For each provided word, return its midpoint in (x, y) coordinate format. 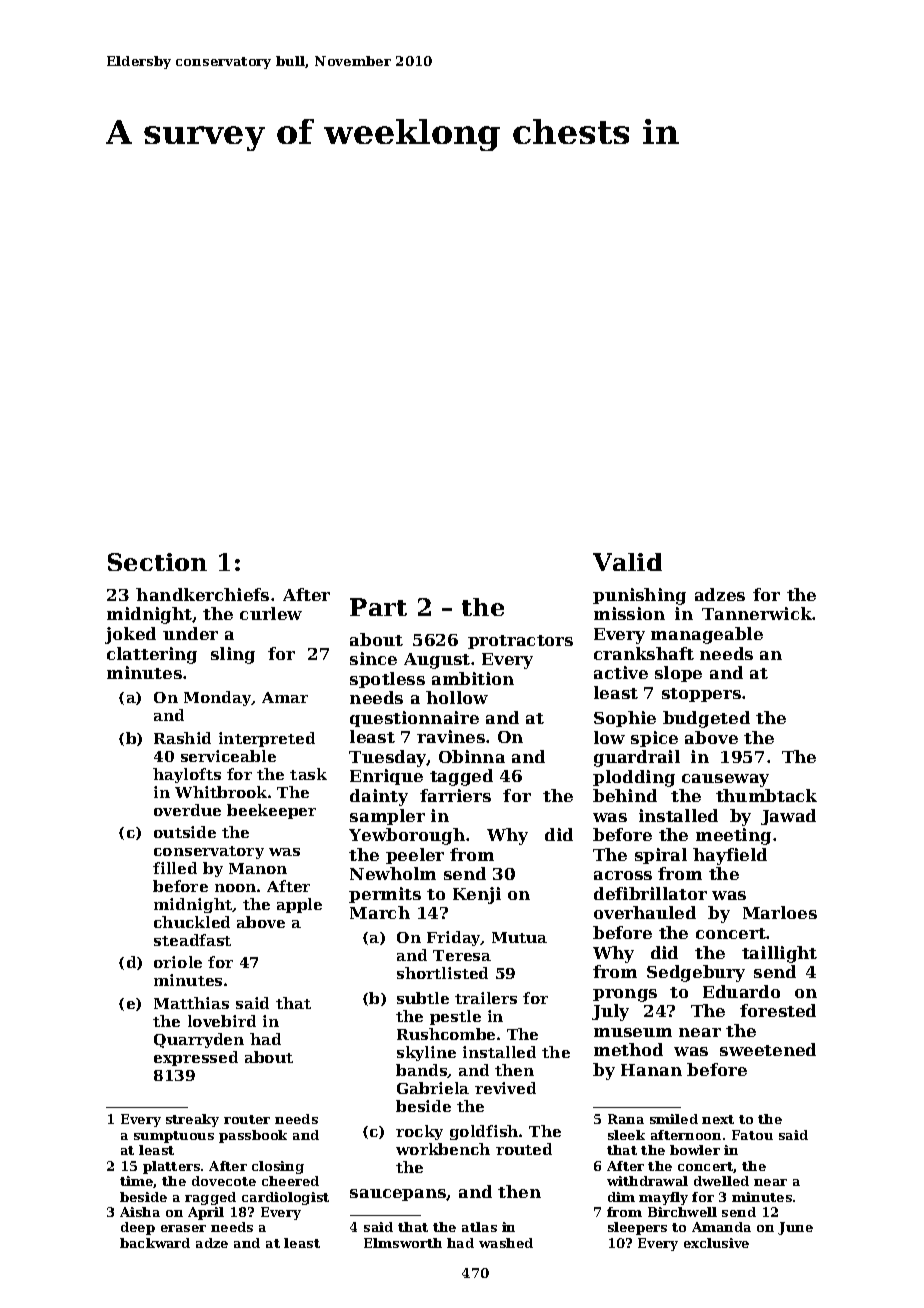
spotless (387, 680)
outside (185, 832)
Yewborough (407, 836)
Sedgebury (696, 973)
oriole (178, 962)
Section (157, 562)
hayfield (730, 856)
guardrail (637, 758)
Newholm (393, 873)
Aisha (140, 1212)
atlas (479, 1227)
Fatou (752, 1135)
